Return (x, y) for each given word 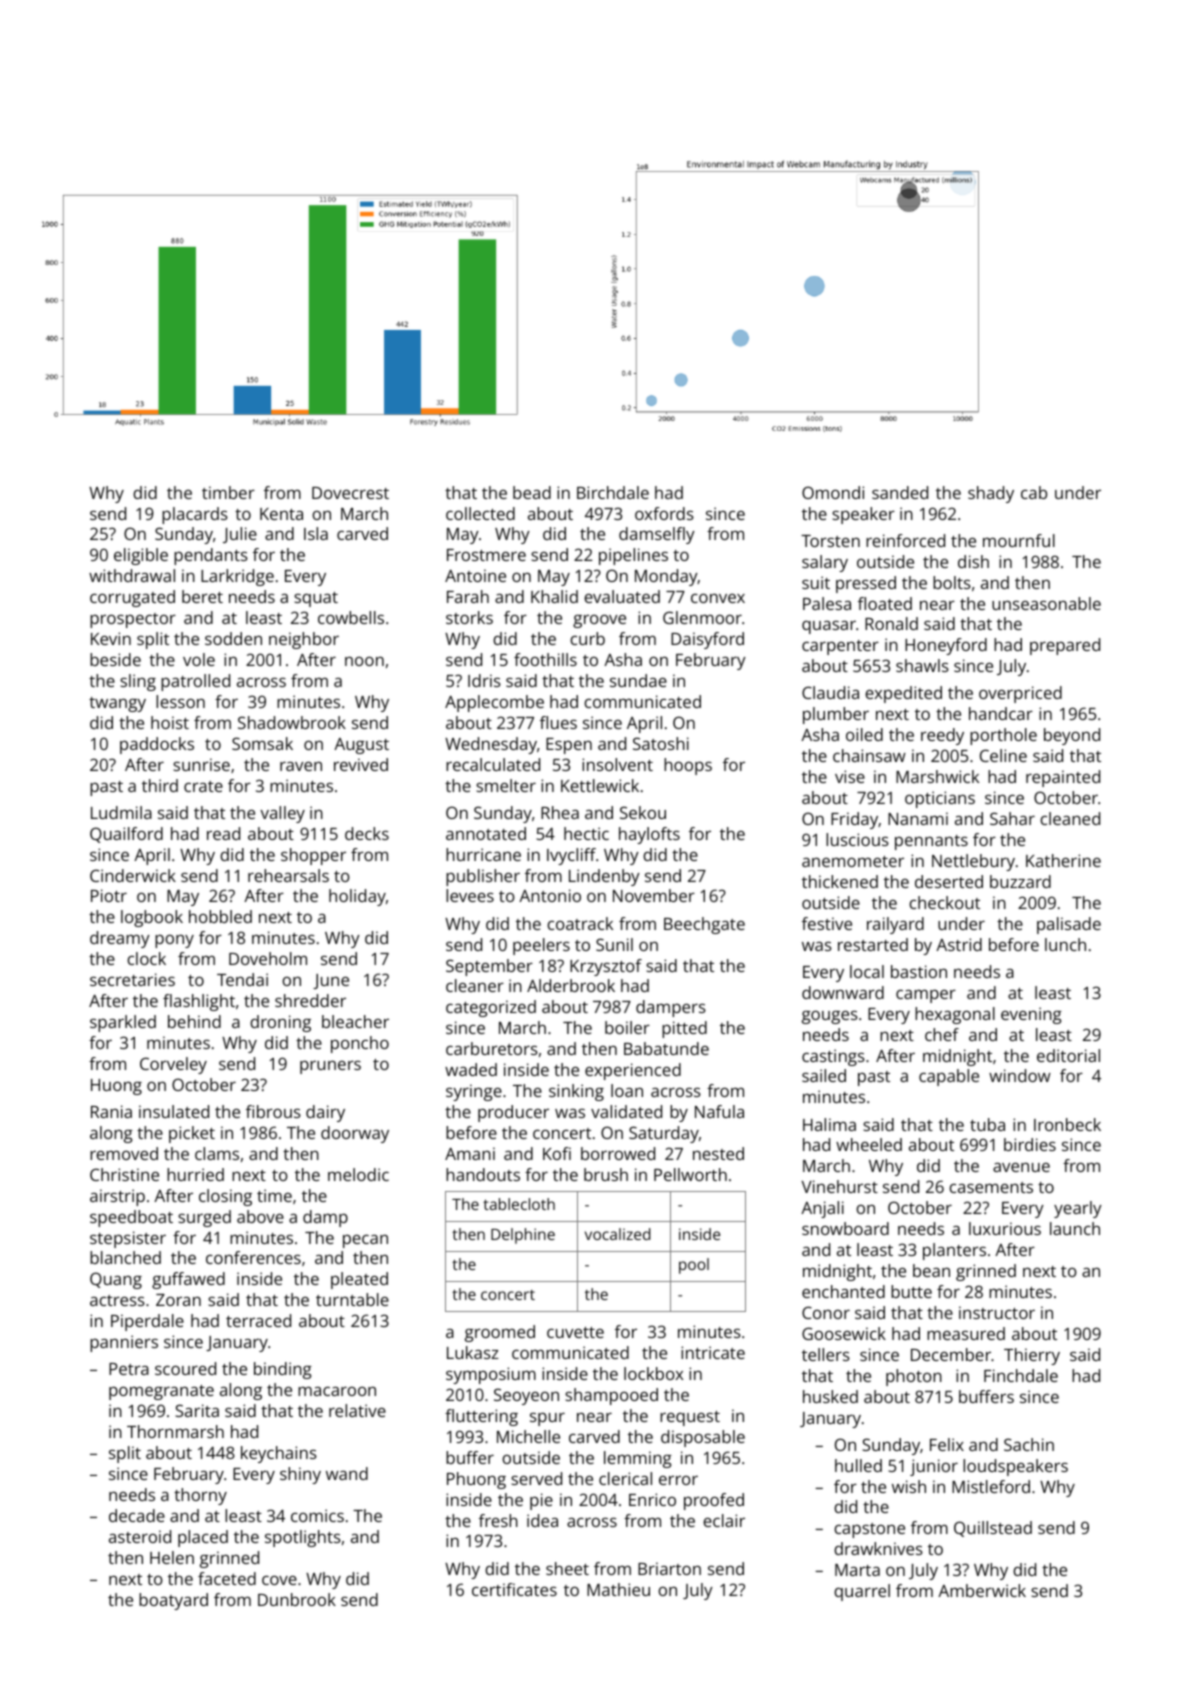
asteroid (140, 1536)
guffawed (188, 1280)
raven (301, 766)
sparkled (123, 1023)
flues (558, 722)
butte (911, 1291)
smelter (506, 785)
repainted (1063, 778)
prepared (1065, 646)
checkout (944, 902)
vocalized (617, 1234)
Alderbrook (571, 985)
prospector (133, 620)
